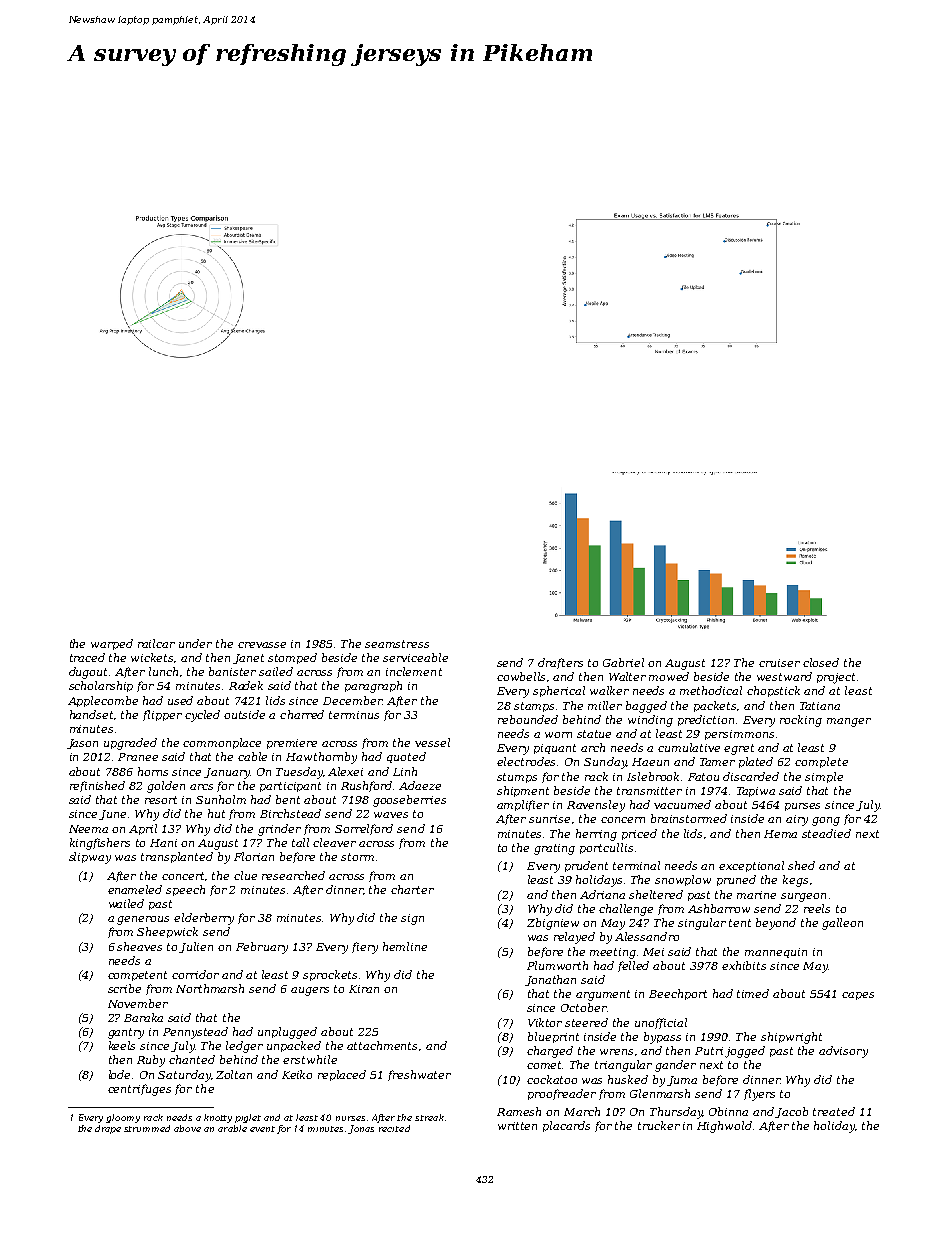 This page has width=952, height=1233. What do you see at coordinates (780, 834) in the page?
I see `Hema` at bounding box center [780, 834].
